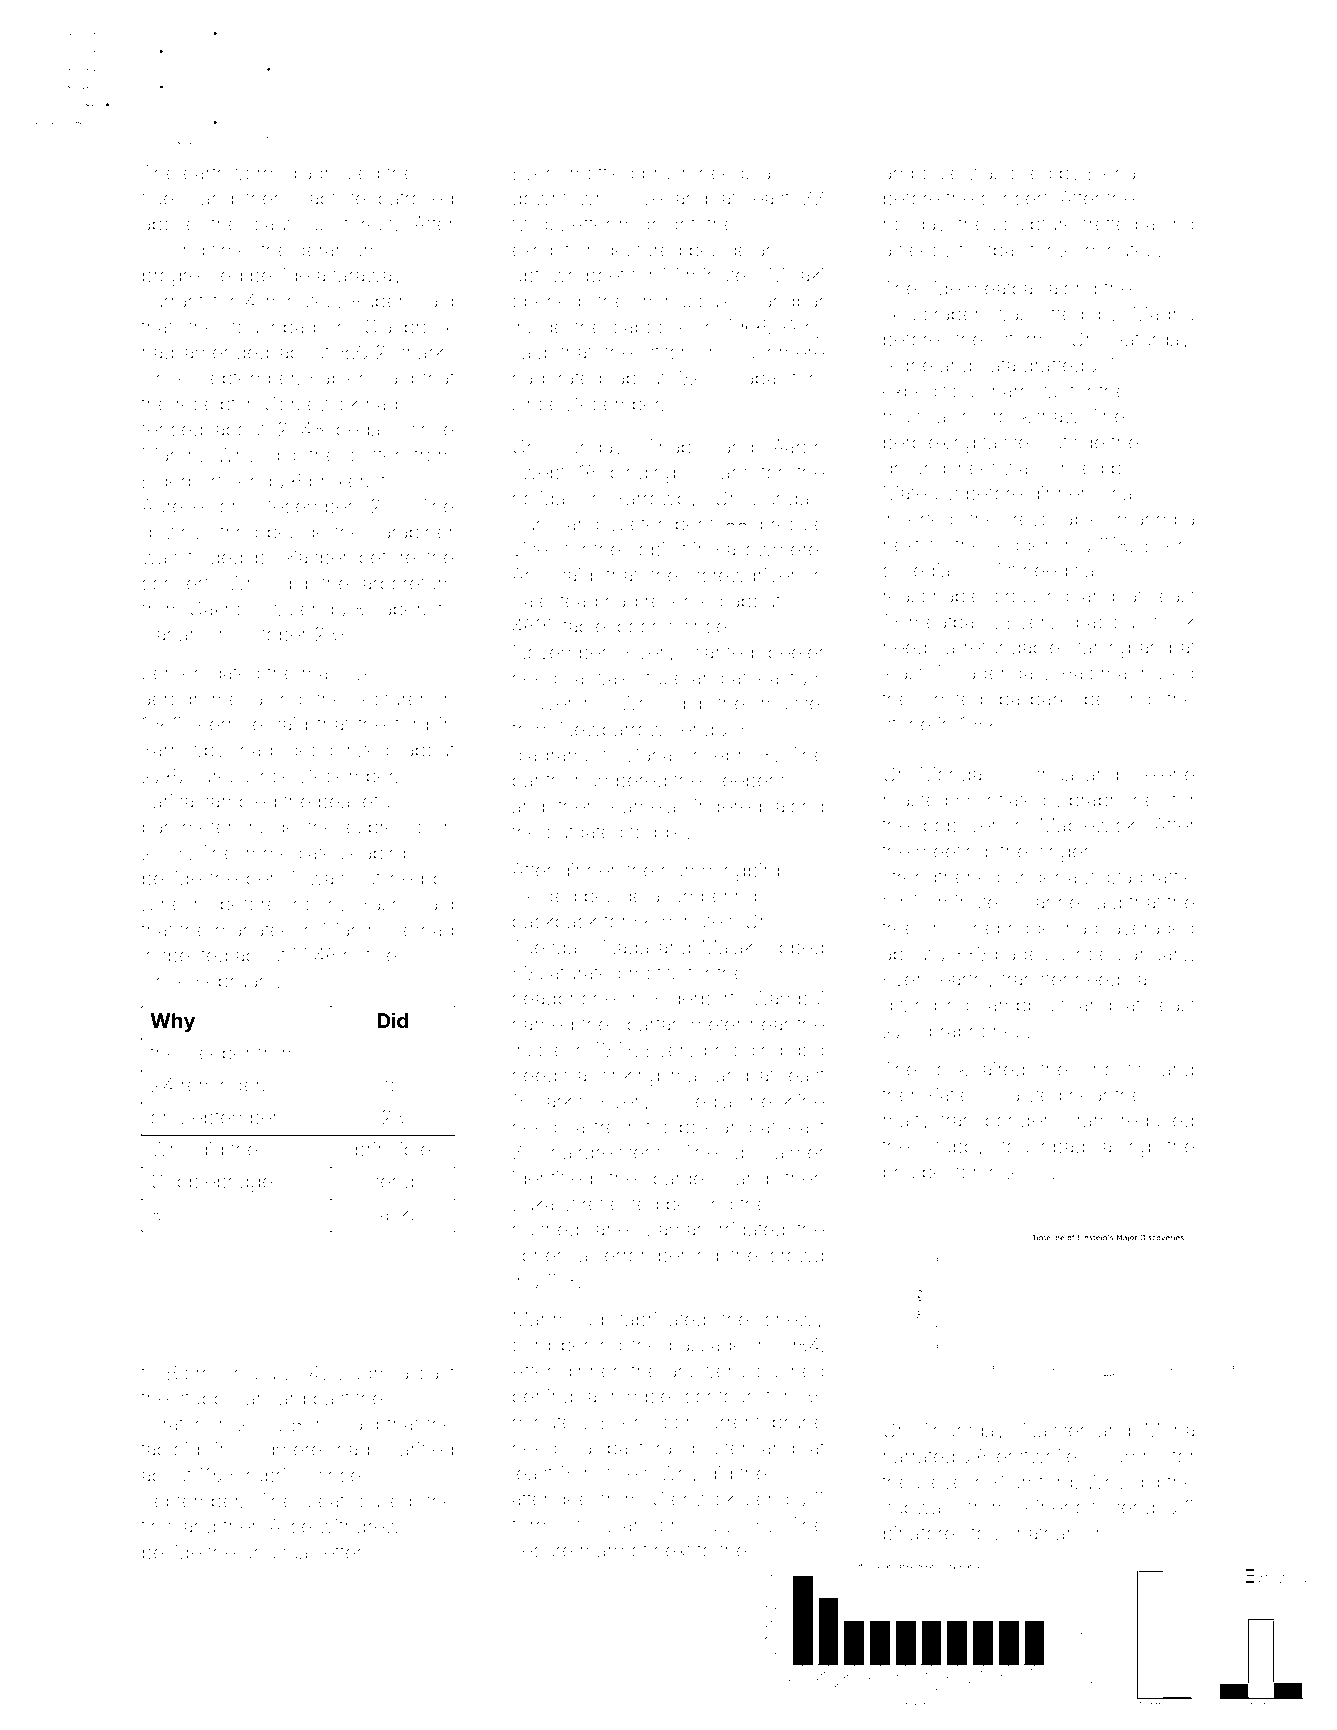 The height and width of the page is (1730, 1337). What do you see at coordinates (657, 226) in the page?
I see `midnight` at bounding box center [657, 226].
